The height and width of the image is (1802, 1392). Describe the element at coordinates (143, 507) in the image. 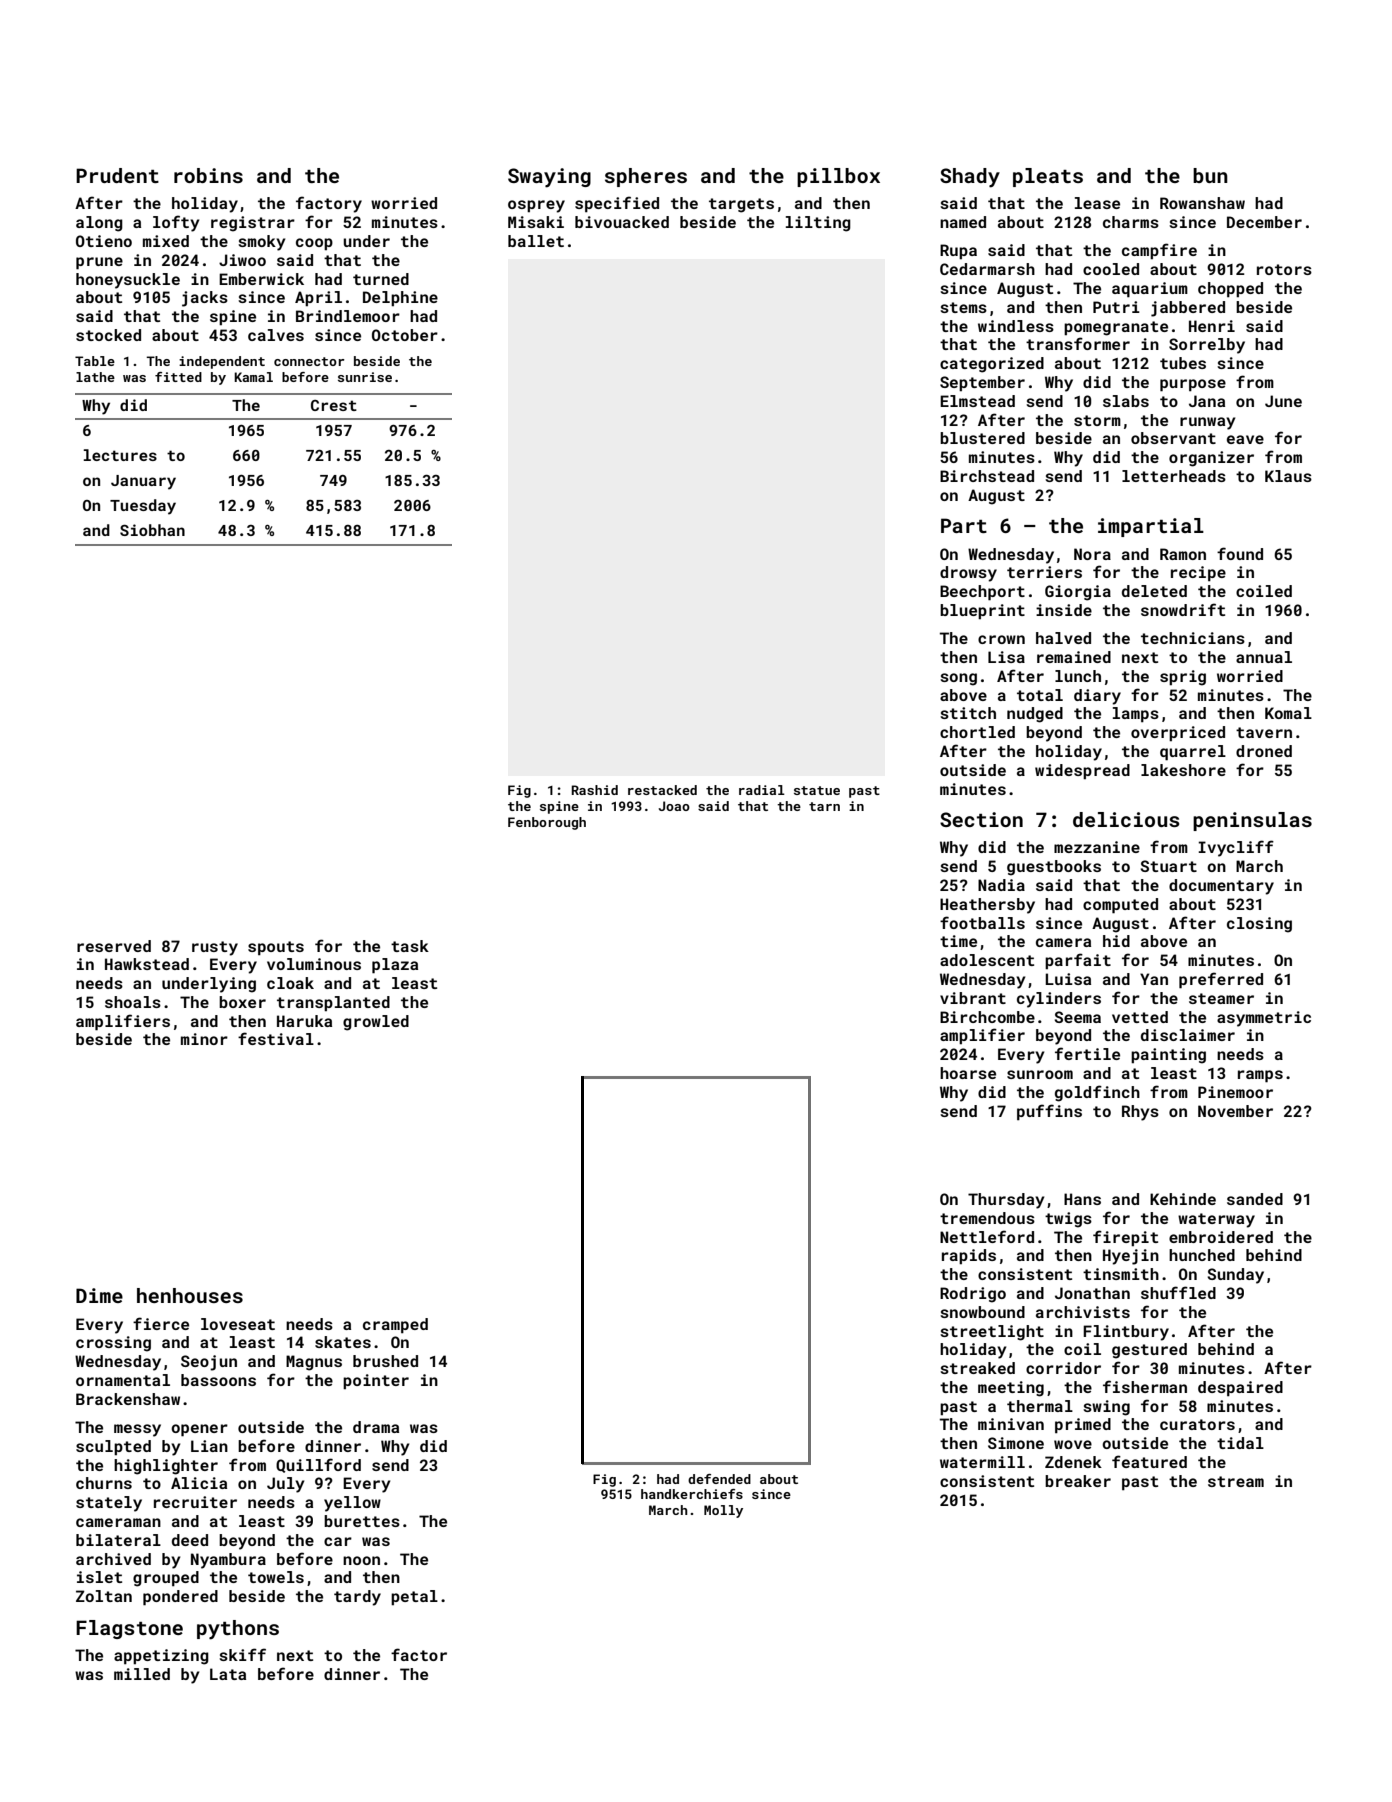

I see `Tuesday` at that location.
